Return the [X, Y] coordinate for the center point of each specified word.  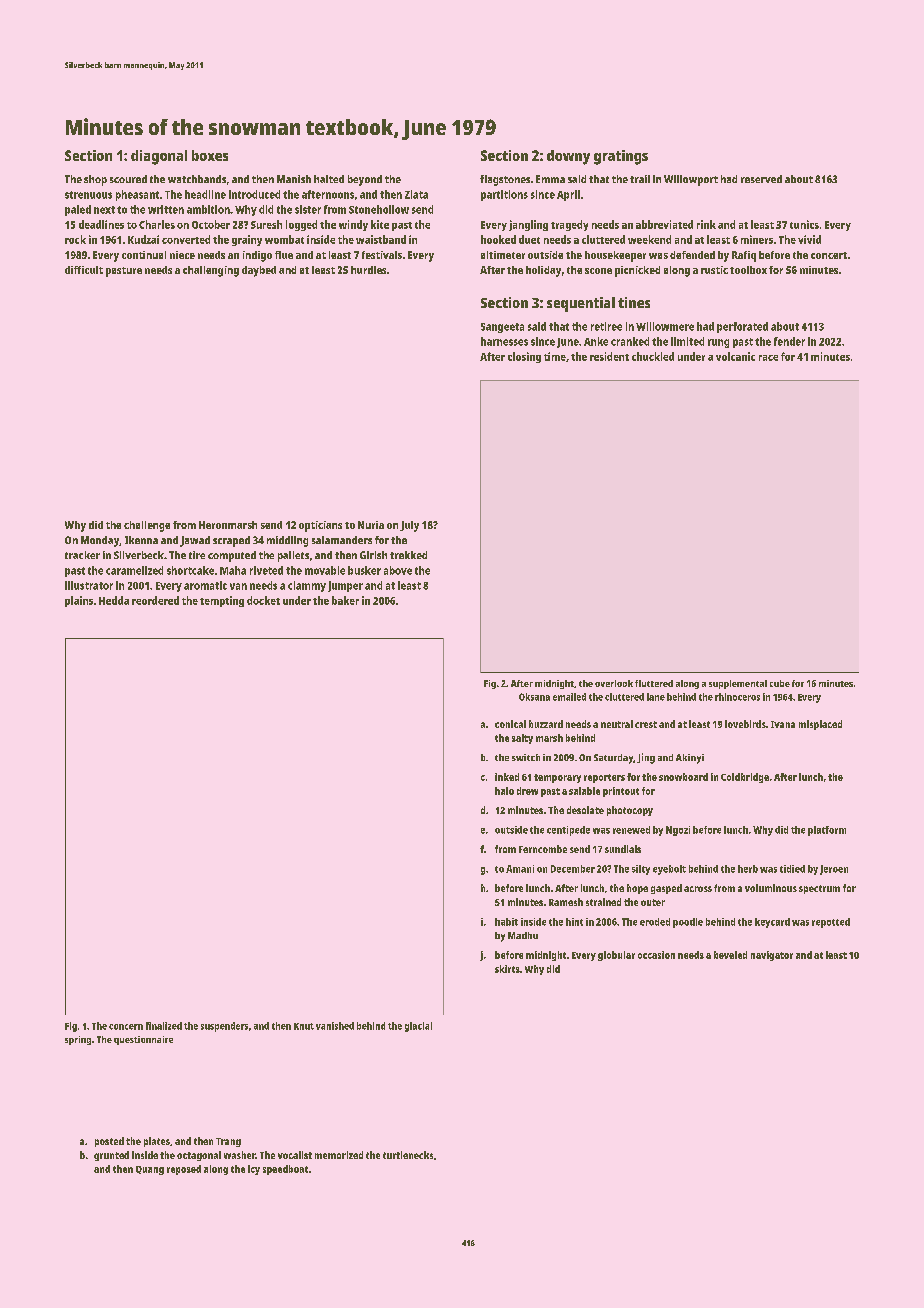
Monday [100, 541]
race [768, 358]
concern [126, 1027]
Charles [157, 224]
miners [757, 239]
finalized [164, 1026]
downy [568, 157]
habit [506, 922]
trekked [408, 555]
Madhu [523, 935]
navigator [772, 956]
